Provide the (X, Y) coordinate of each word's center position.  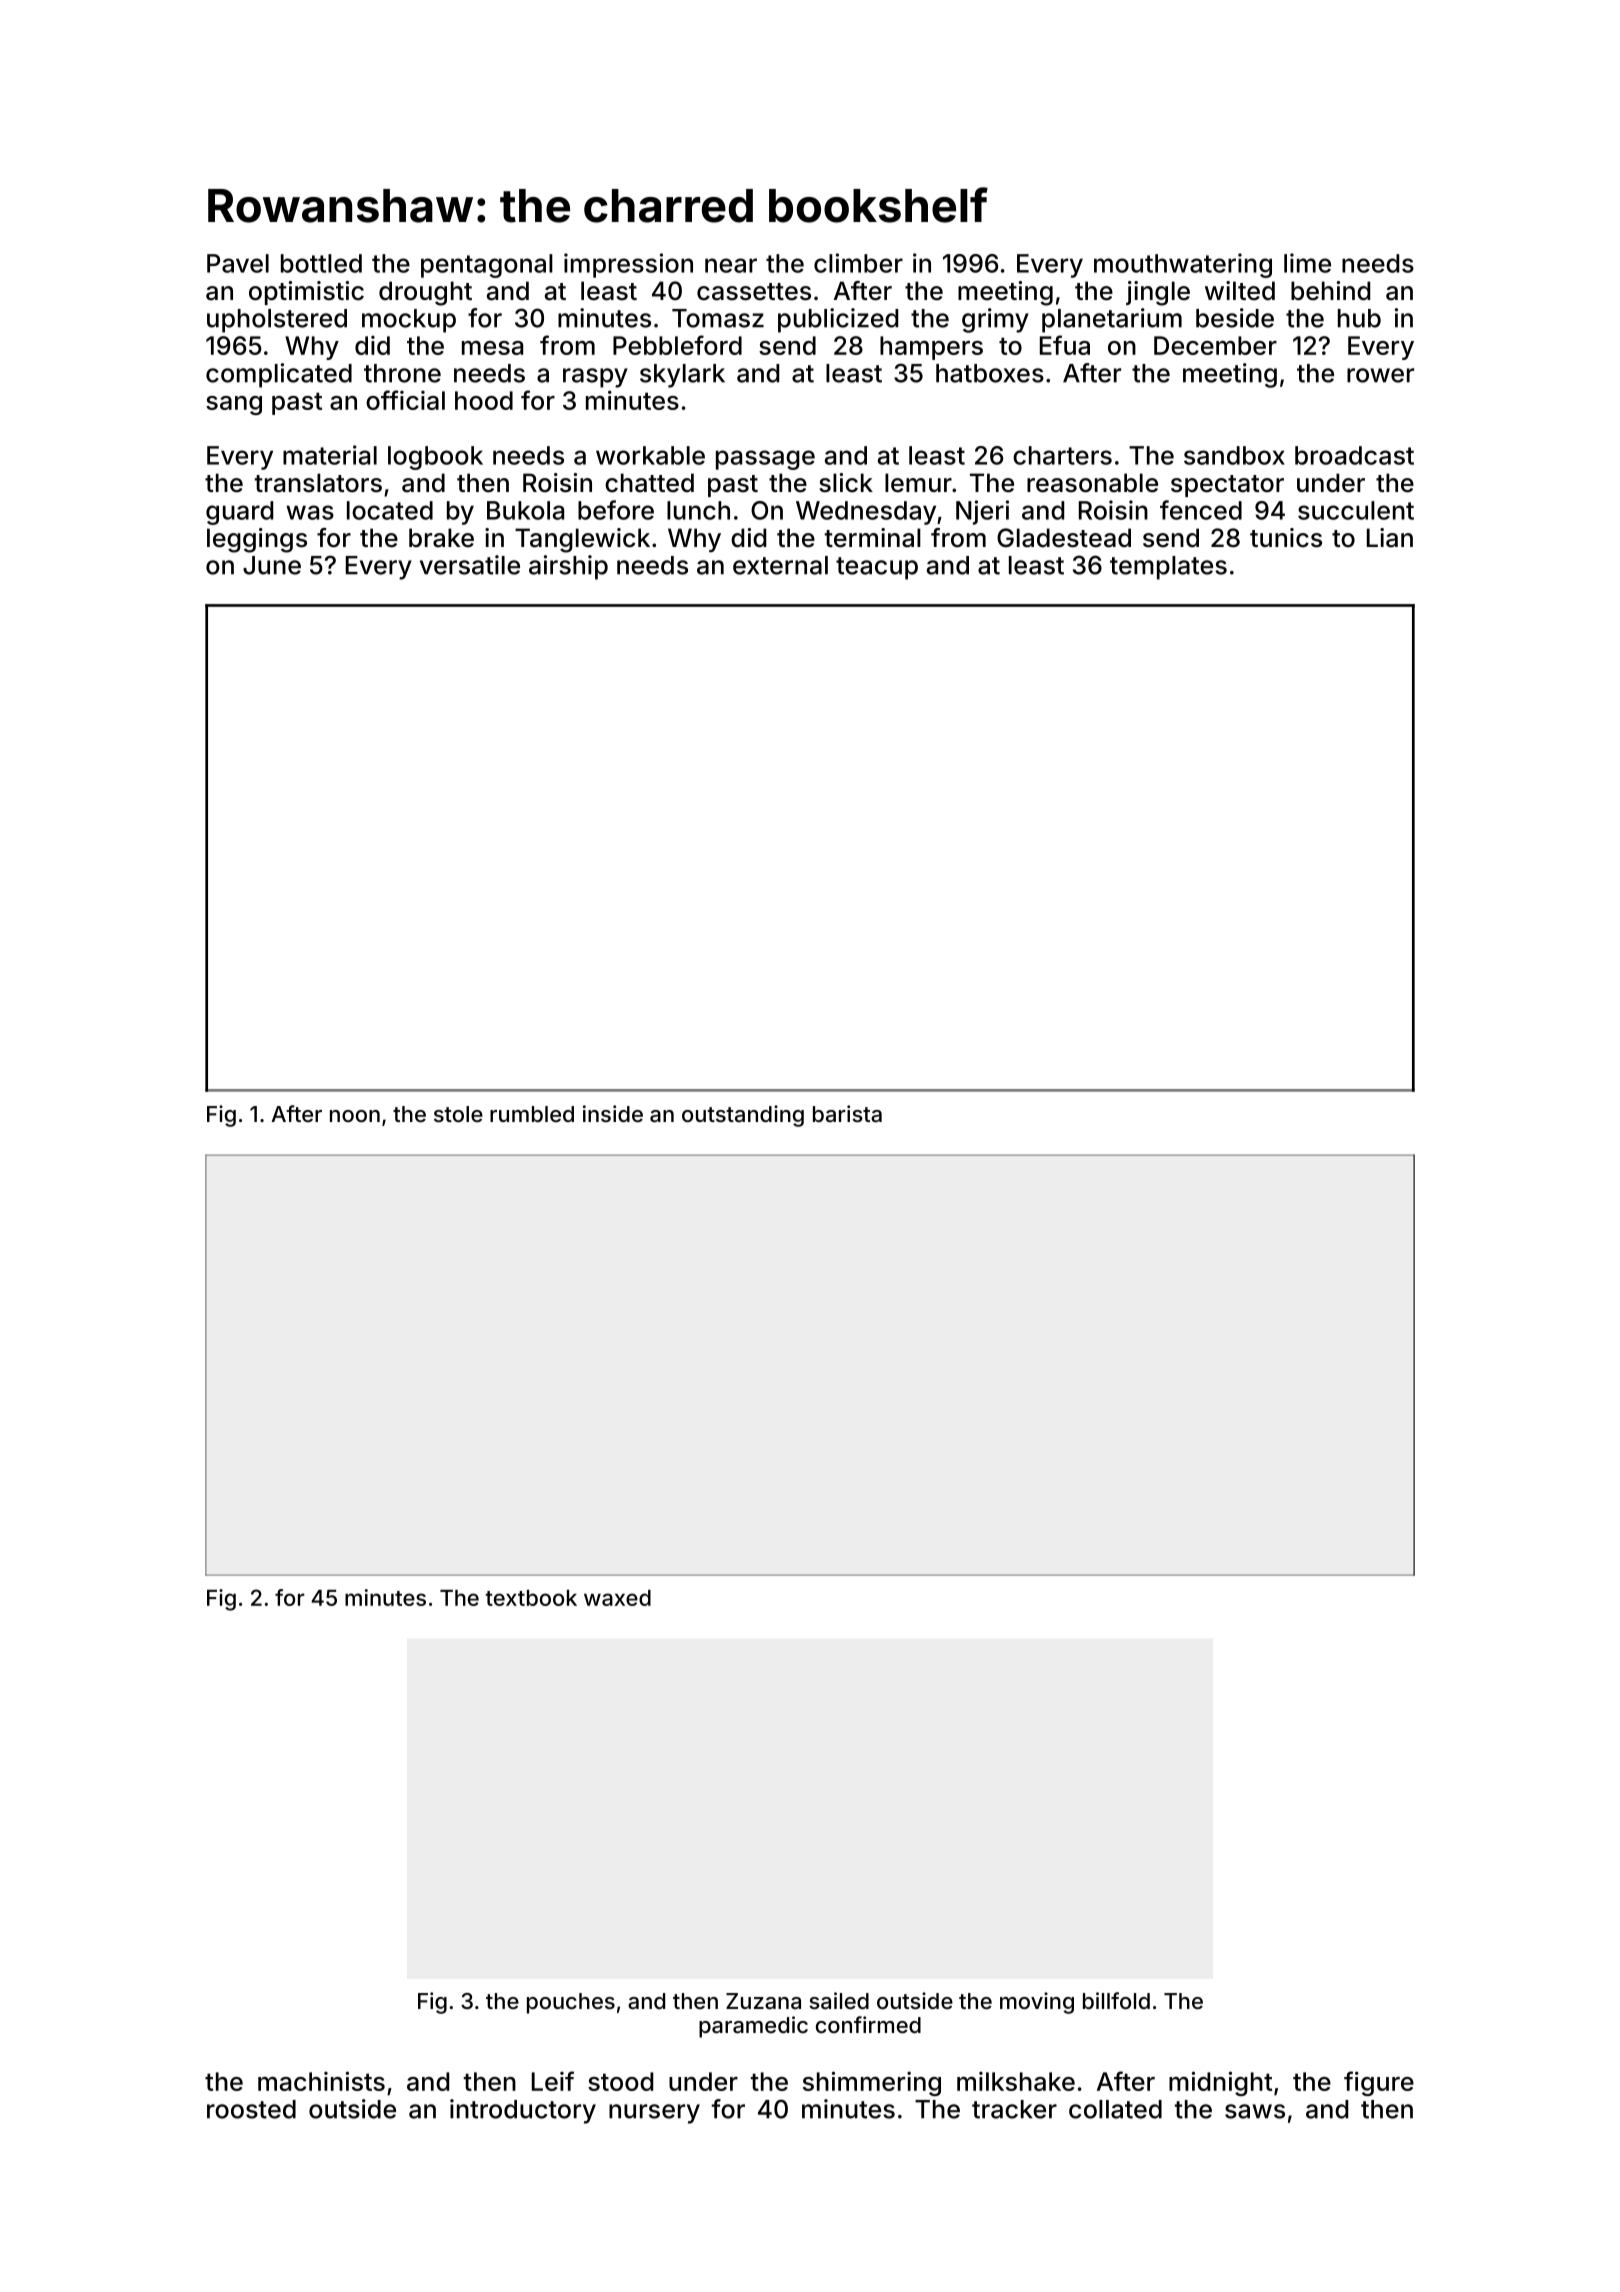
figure (1379, 2083)
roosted (251, 2109)
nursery (654, 2114)
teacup (877, 568)
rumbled (532, 1114)
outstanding (743, 1116)
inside (613, 1113)
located (390, 510)
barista (847, 1114)
